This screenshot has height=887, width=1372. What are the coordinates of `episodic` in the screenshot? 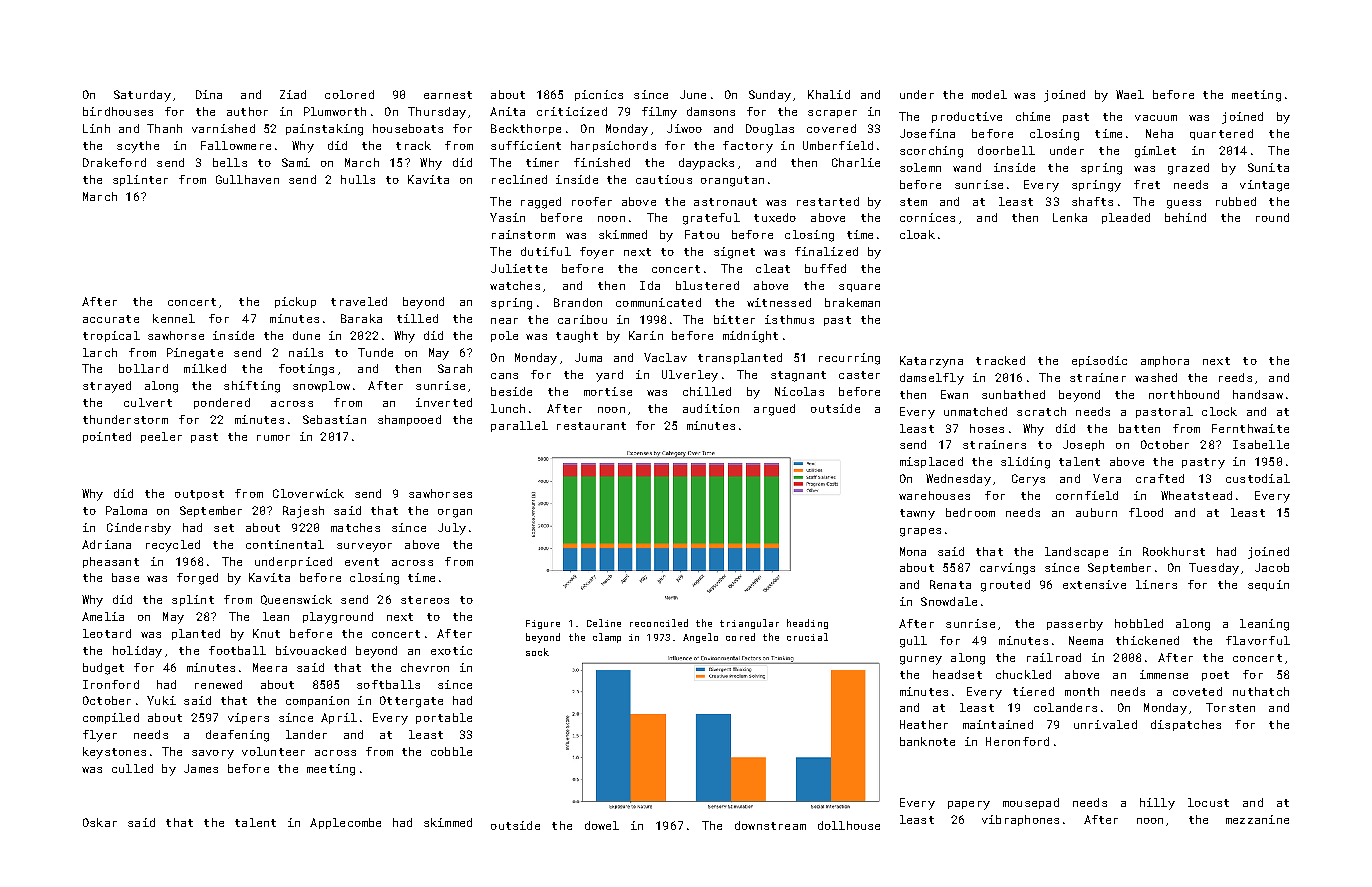 It's located at (1099, 361).
